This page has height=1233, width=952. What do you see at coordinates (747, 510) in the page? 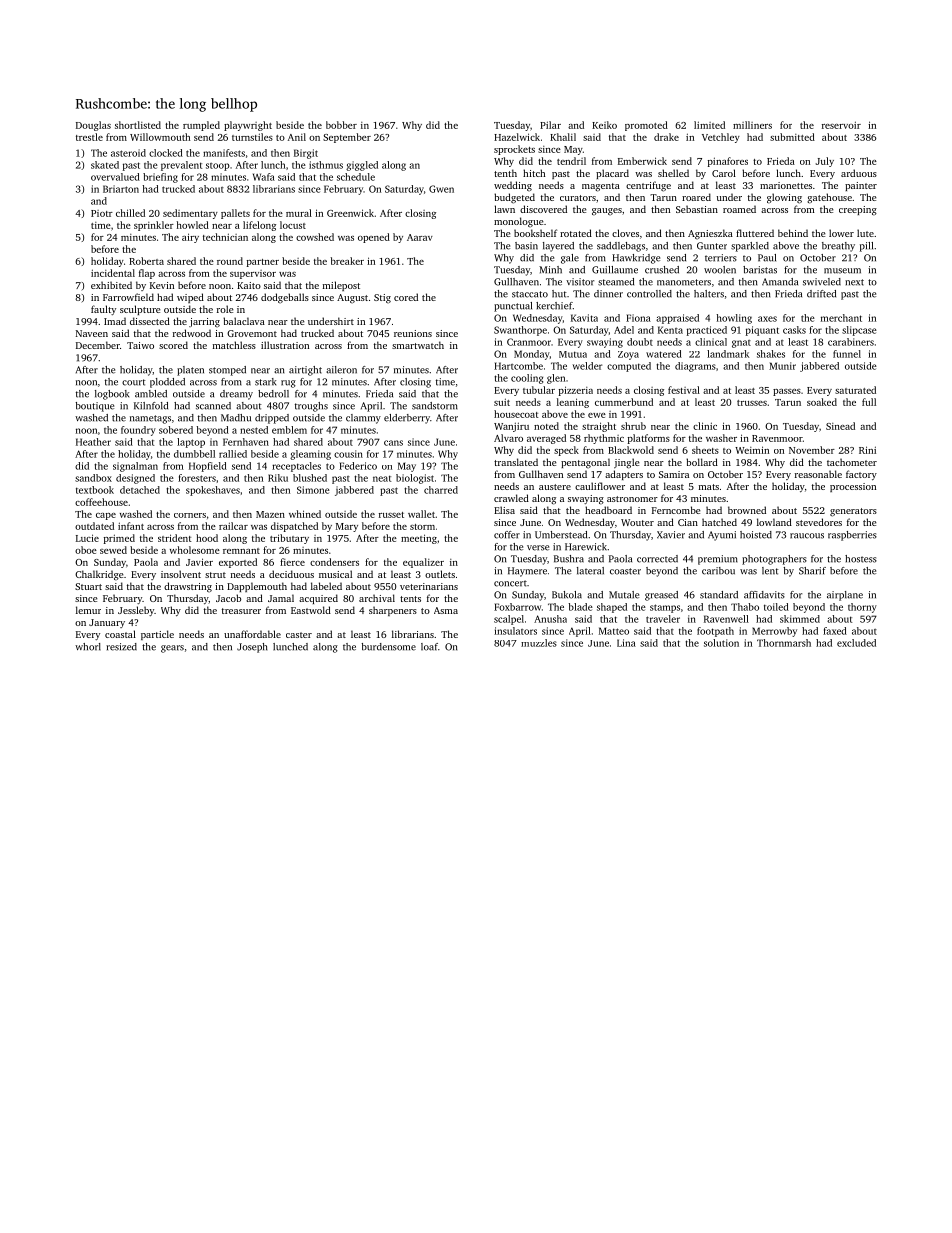
I see `browned` at bounding box center [747, 510].
